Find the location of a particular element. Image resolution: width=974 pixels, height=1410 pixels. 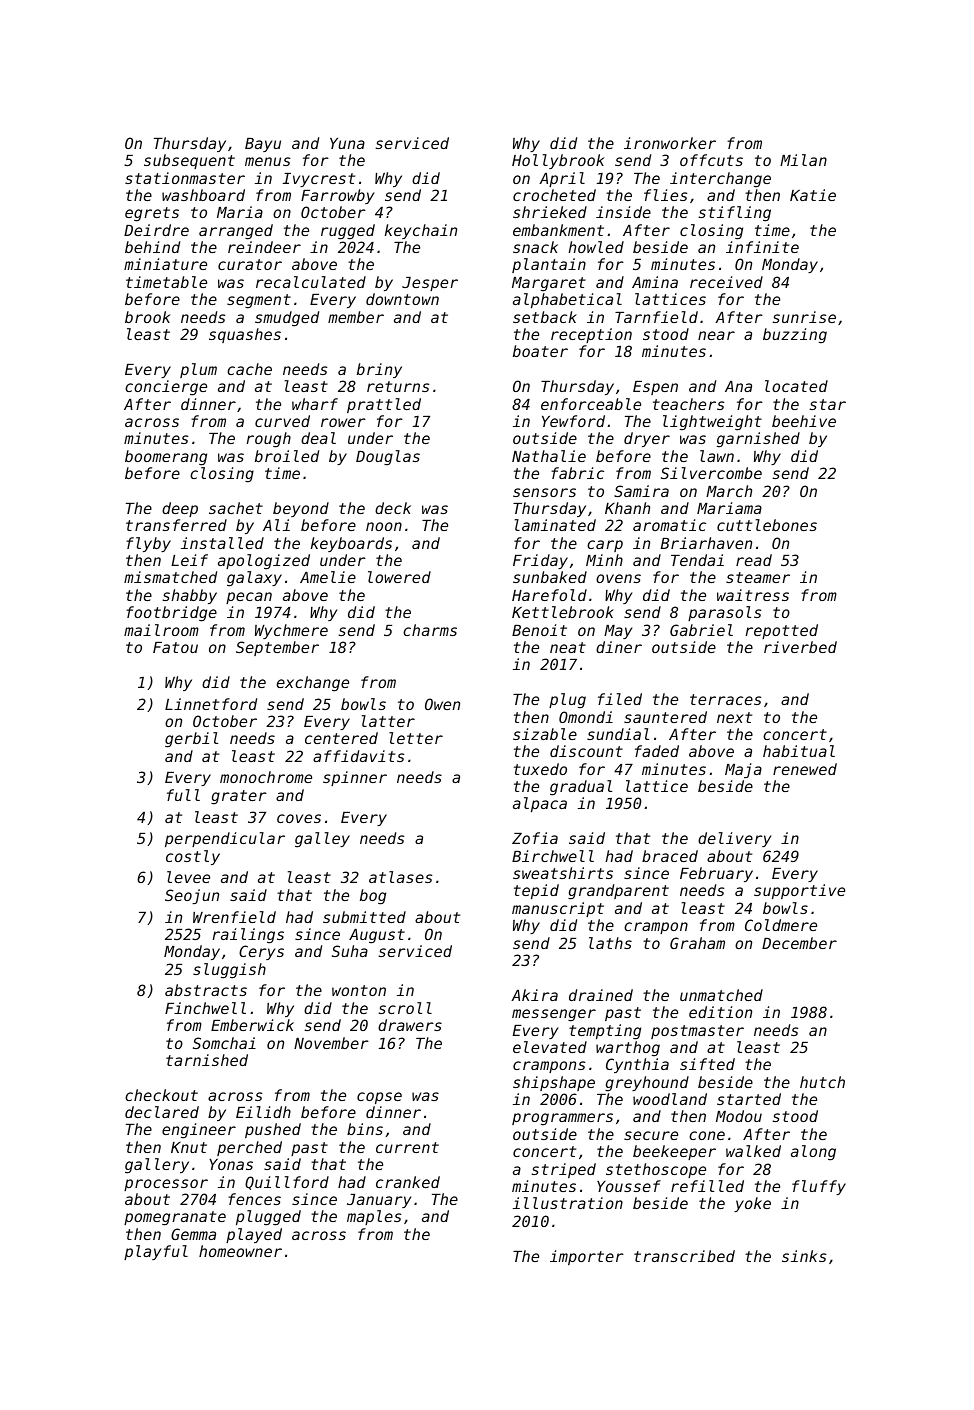

member is located at coordinates (356, 317).
